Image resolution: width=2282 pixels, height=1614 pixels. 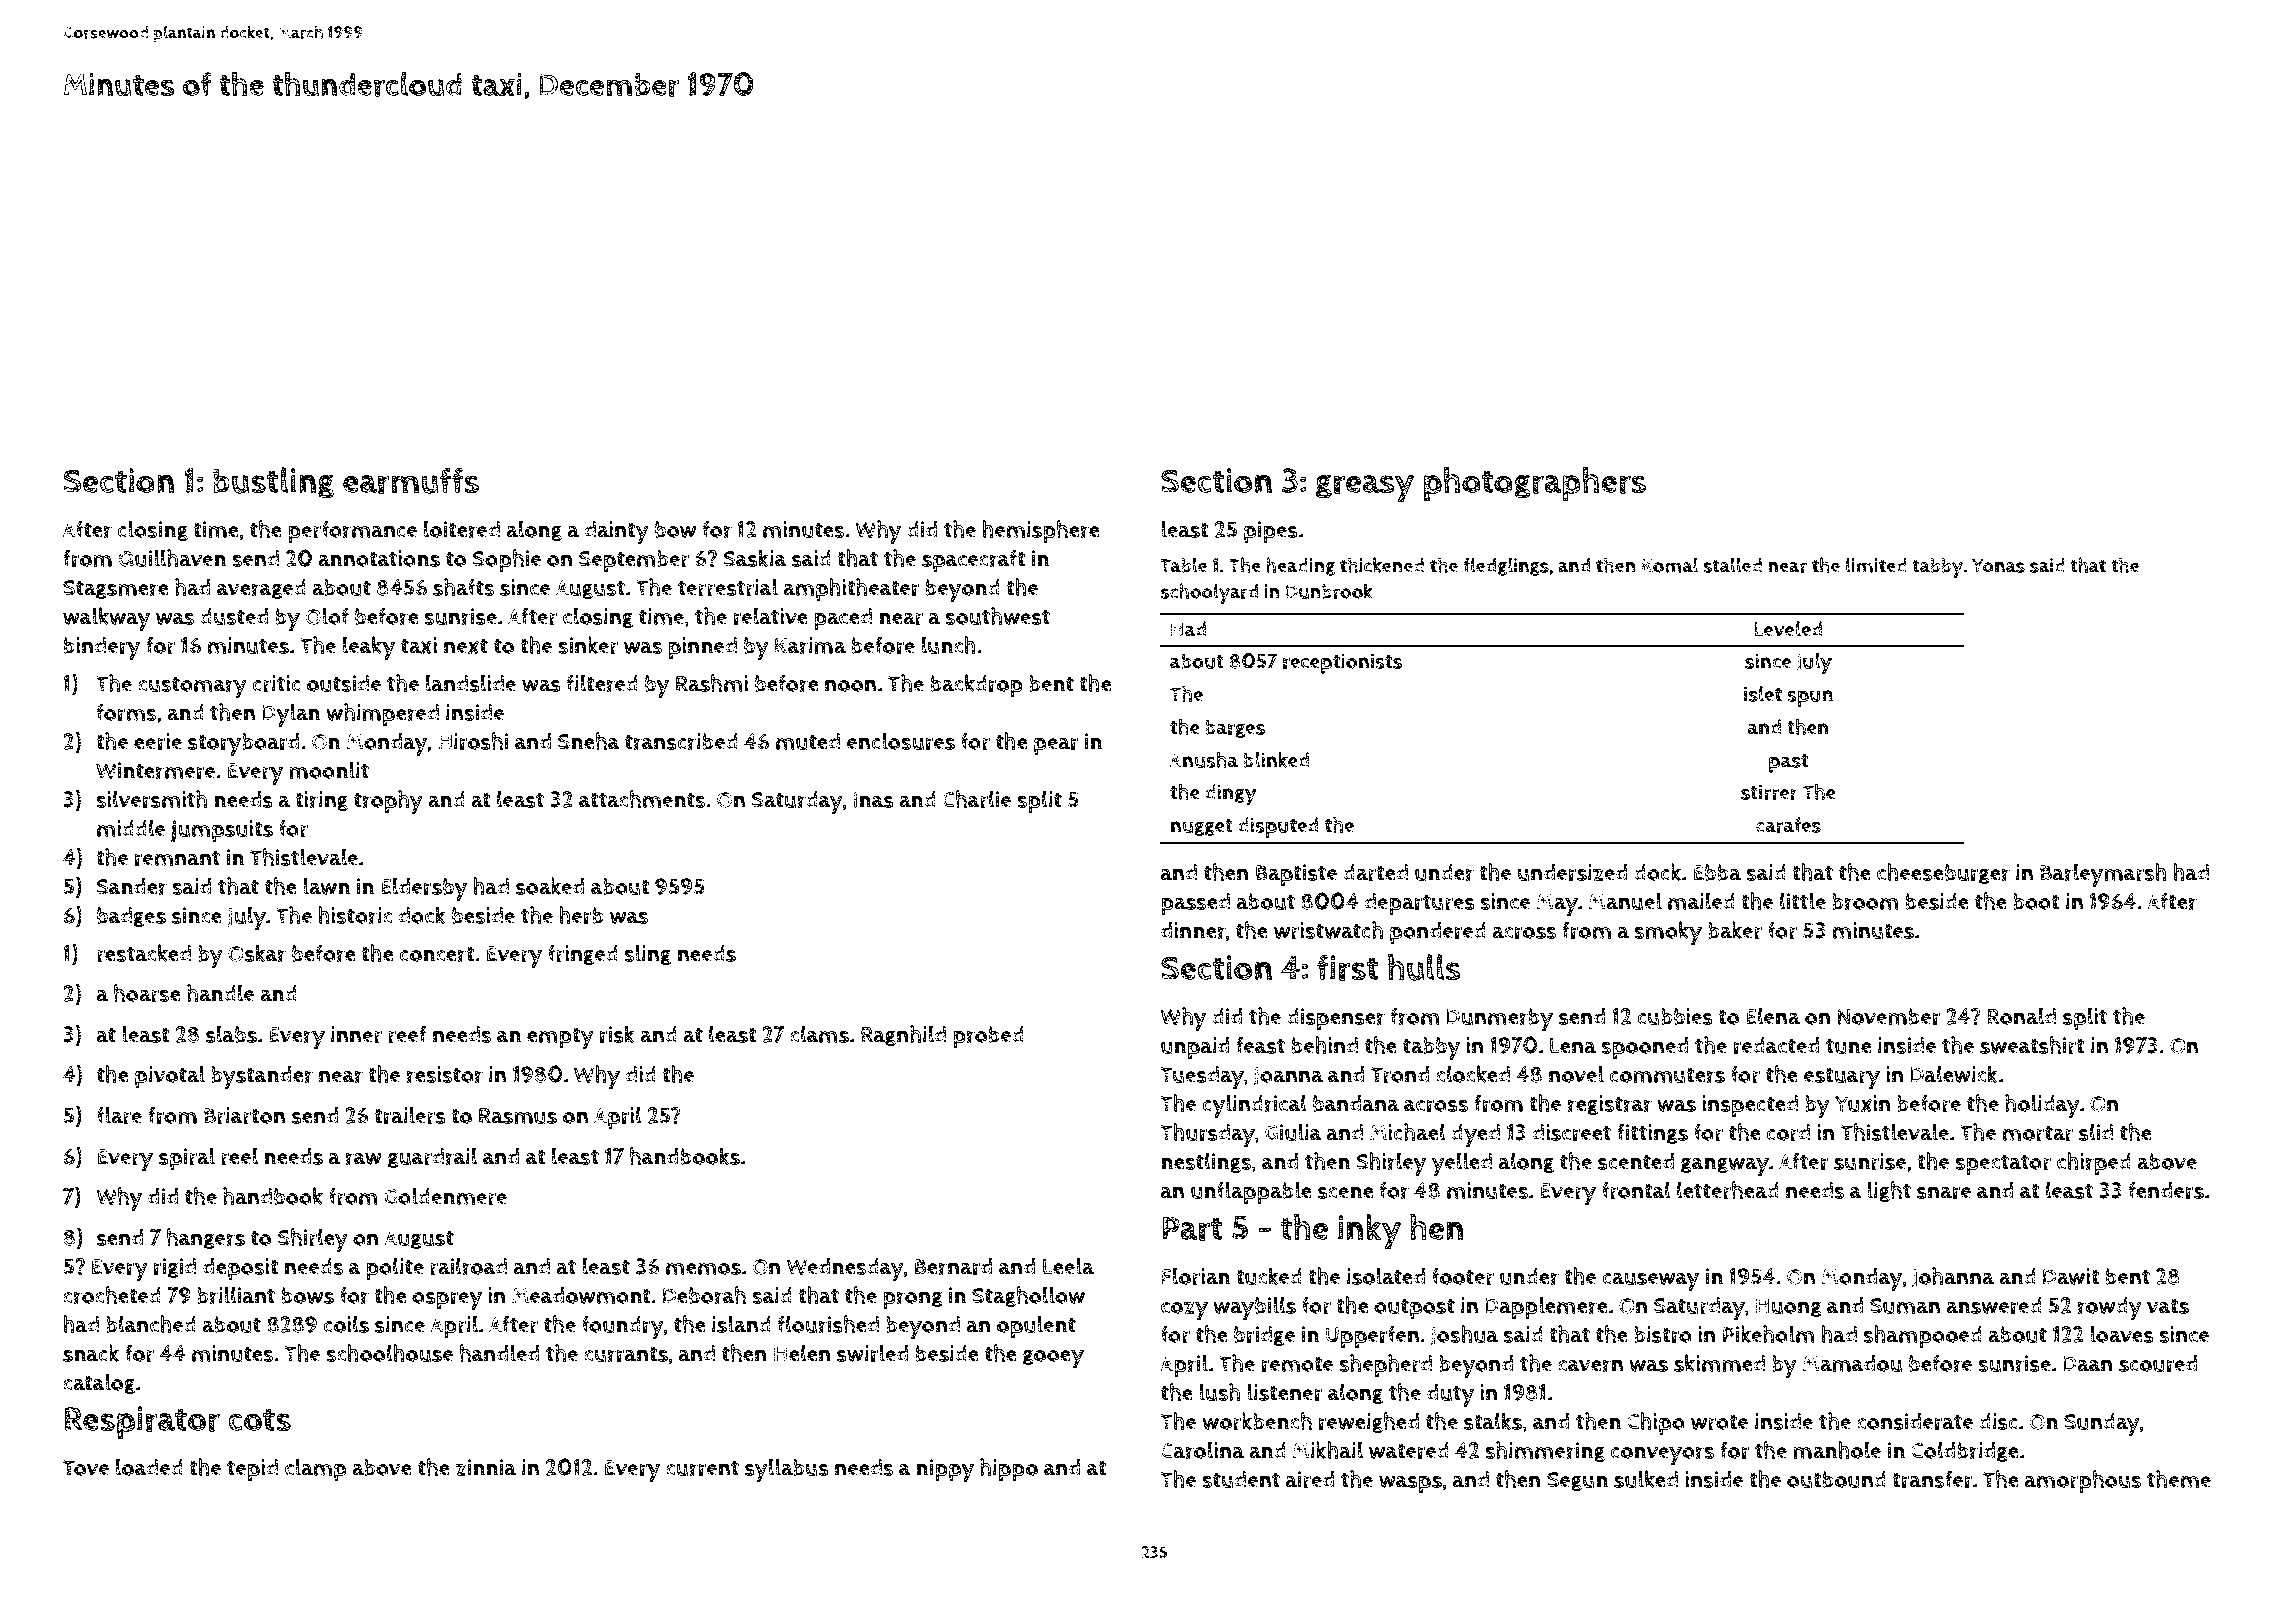 I want to click on photographers, so click(x=1535, y=484).
